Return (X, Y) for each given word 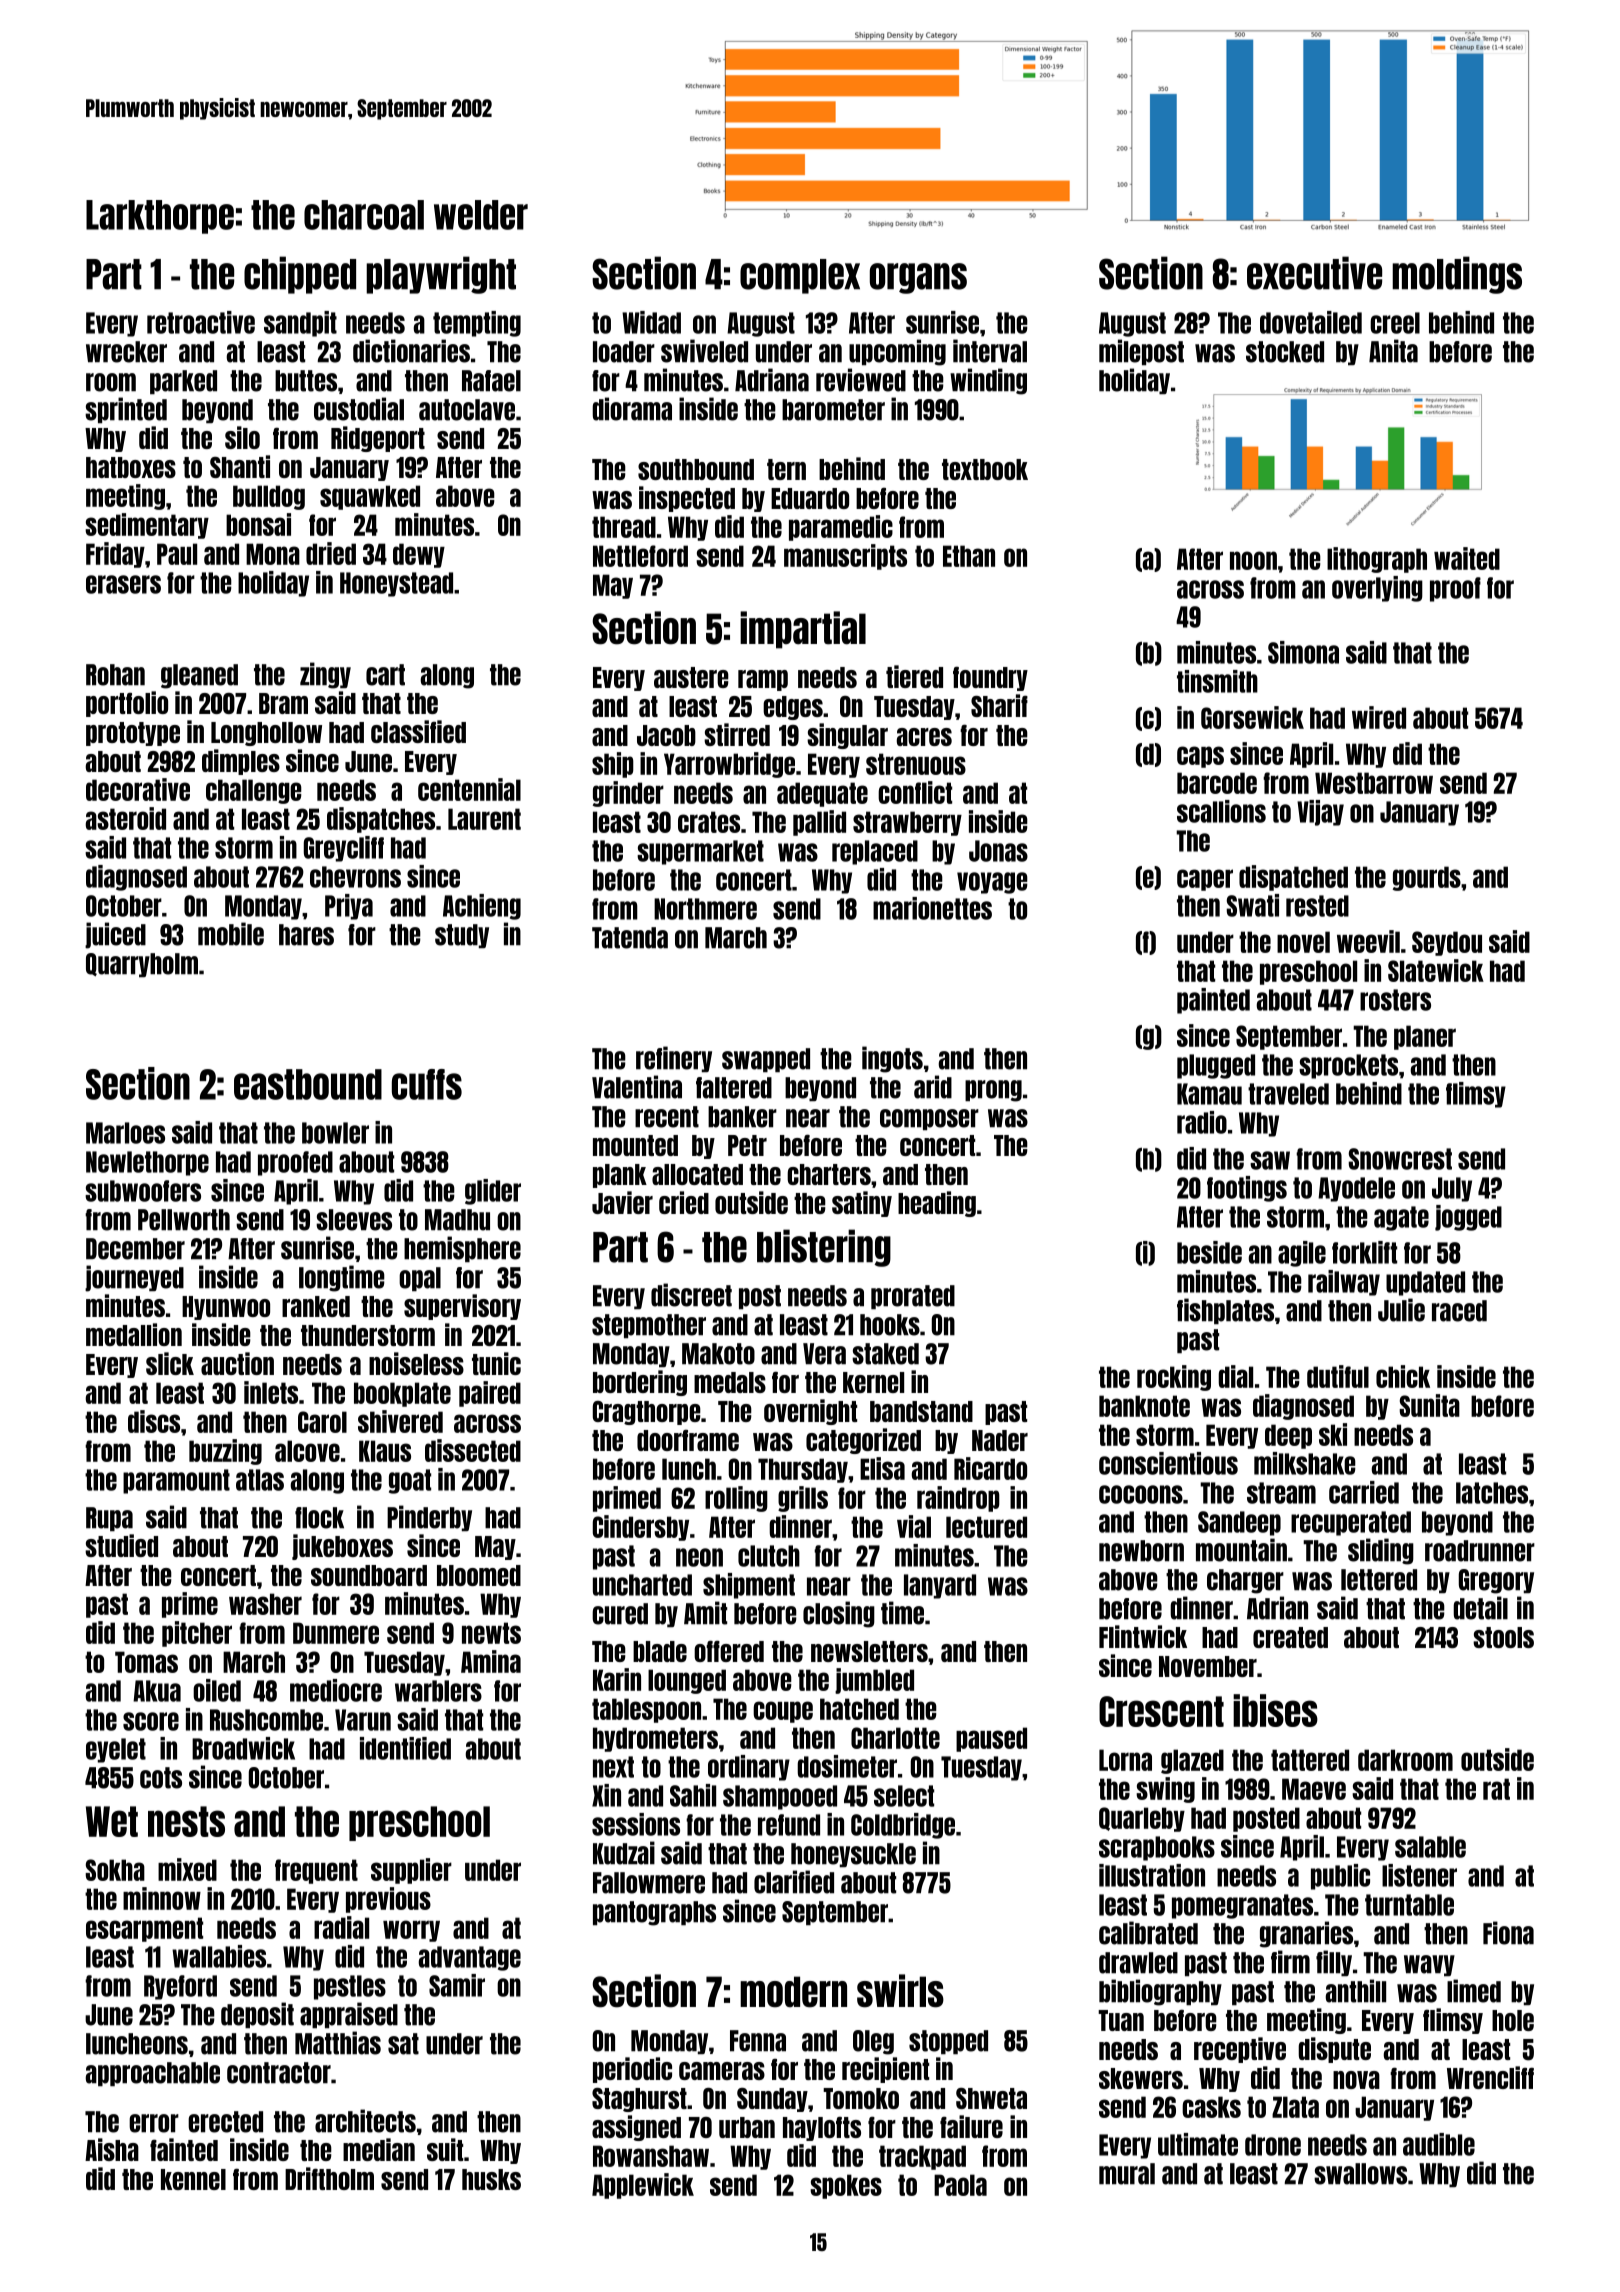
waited (1467, 558)
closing (839, 1614)
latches (1492, 1493)
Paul (177, 554)
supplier (411, 1871)
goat (410, 1481)
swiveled (704, 351)
